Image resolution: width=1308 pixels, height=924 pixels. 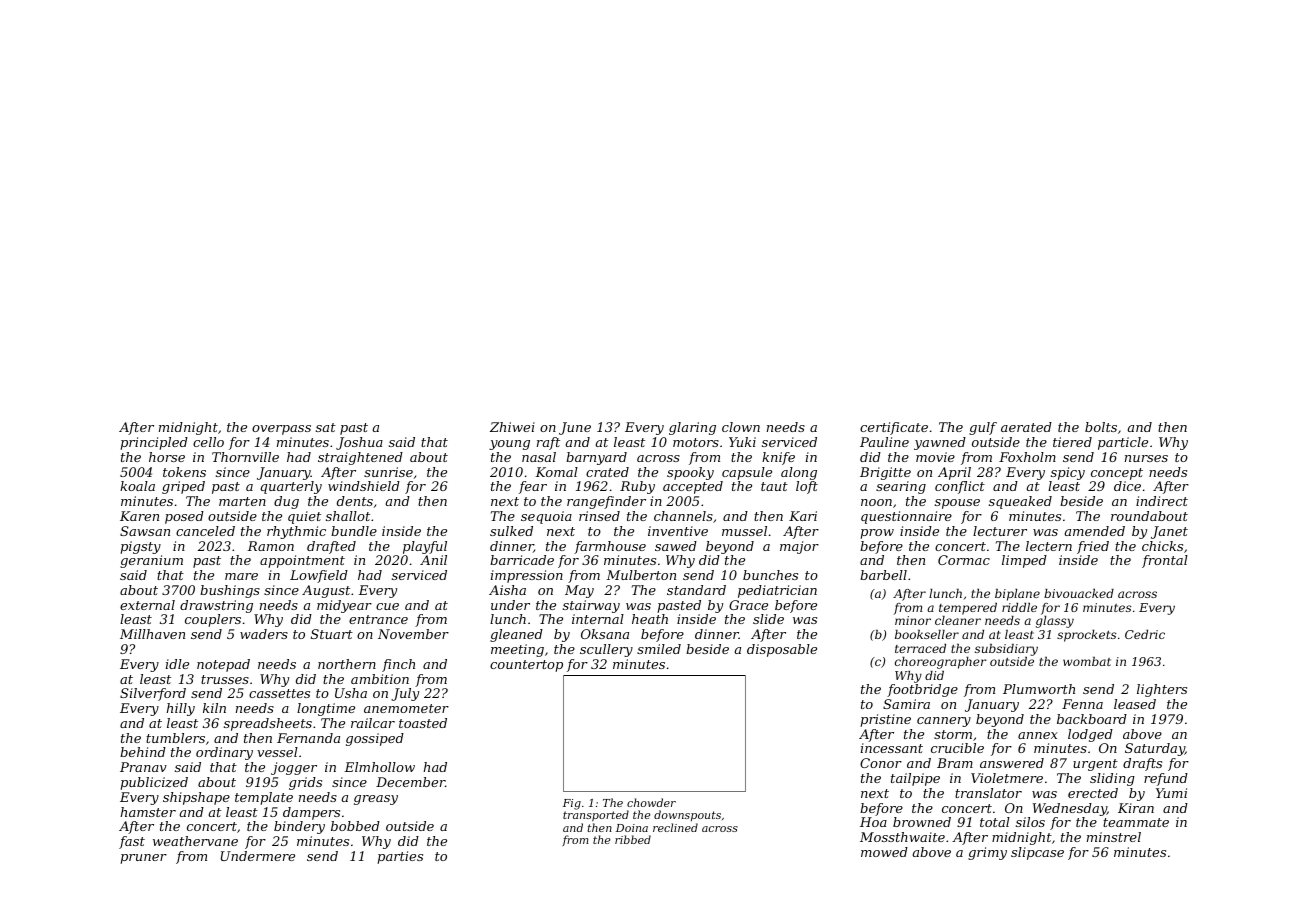 I want to click on couplers, so click(x=213, y=620).
